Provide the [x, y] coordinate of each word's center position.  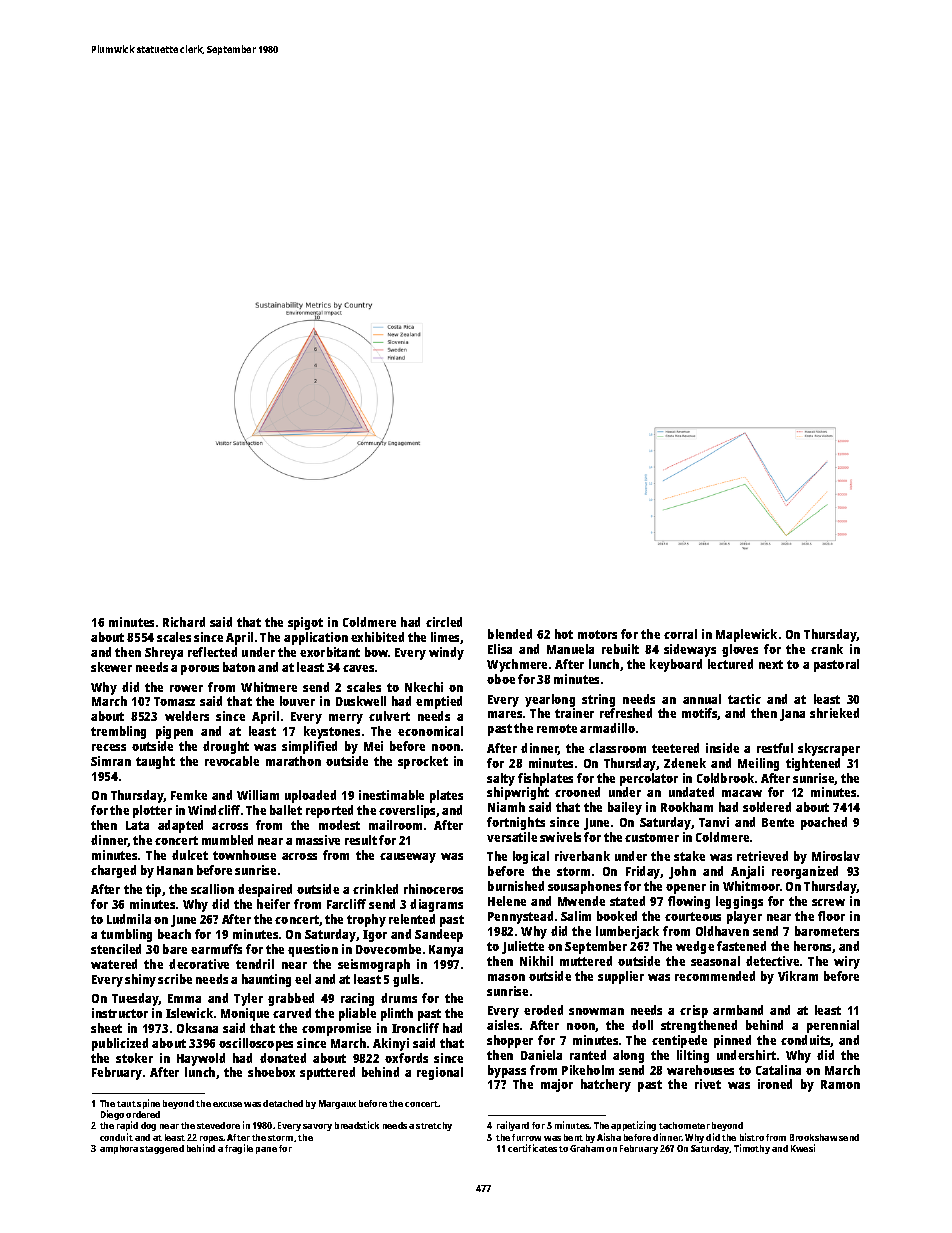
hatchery [606, 1085]
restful [775, 748]
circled [444, 622]
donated [283, 1058]
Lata [137, 825]
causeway [408, 858]
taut [126, 1104]
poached [824, 823]
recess [109, 747]
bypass [507, 1071]
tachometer [684, 1125]
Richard [184, 622]
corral [680, 634]
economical [430, 731]
